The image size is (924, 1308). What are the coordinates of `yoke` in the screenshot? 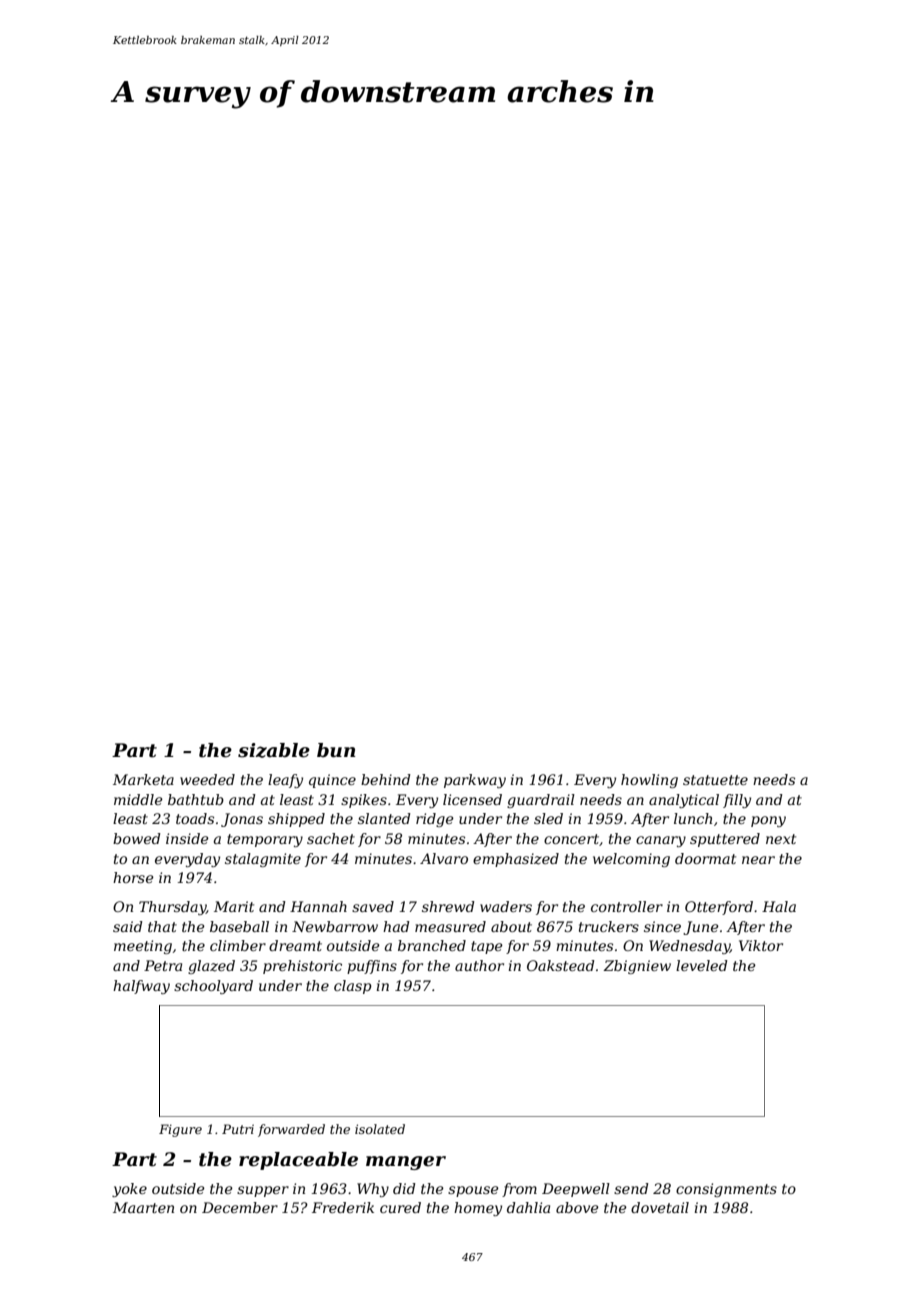 It's located at (129, 1190).
